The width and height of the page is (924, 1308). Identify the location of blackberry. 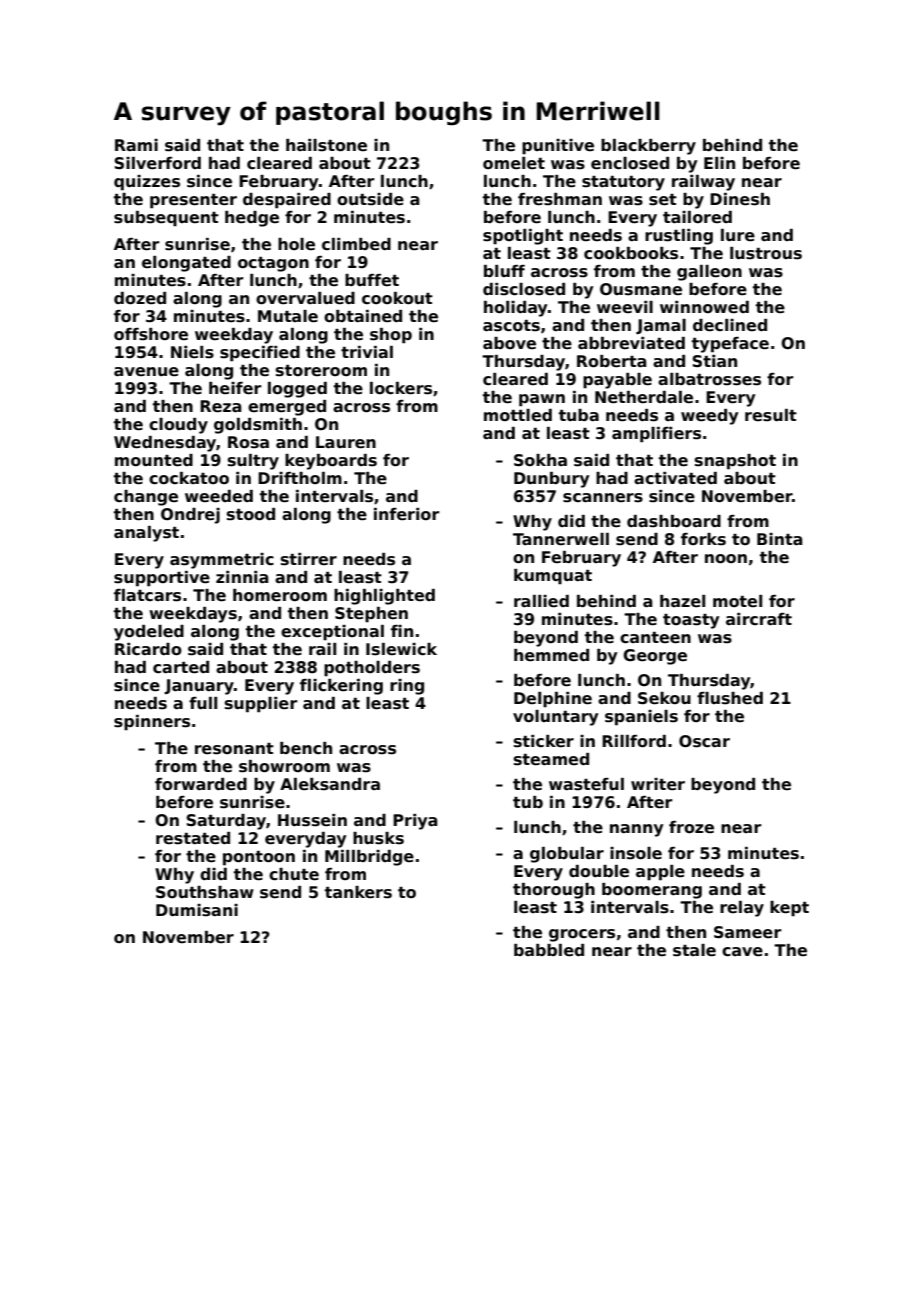
(648, 147).
